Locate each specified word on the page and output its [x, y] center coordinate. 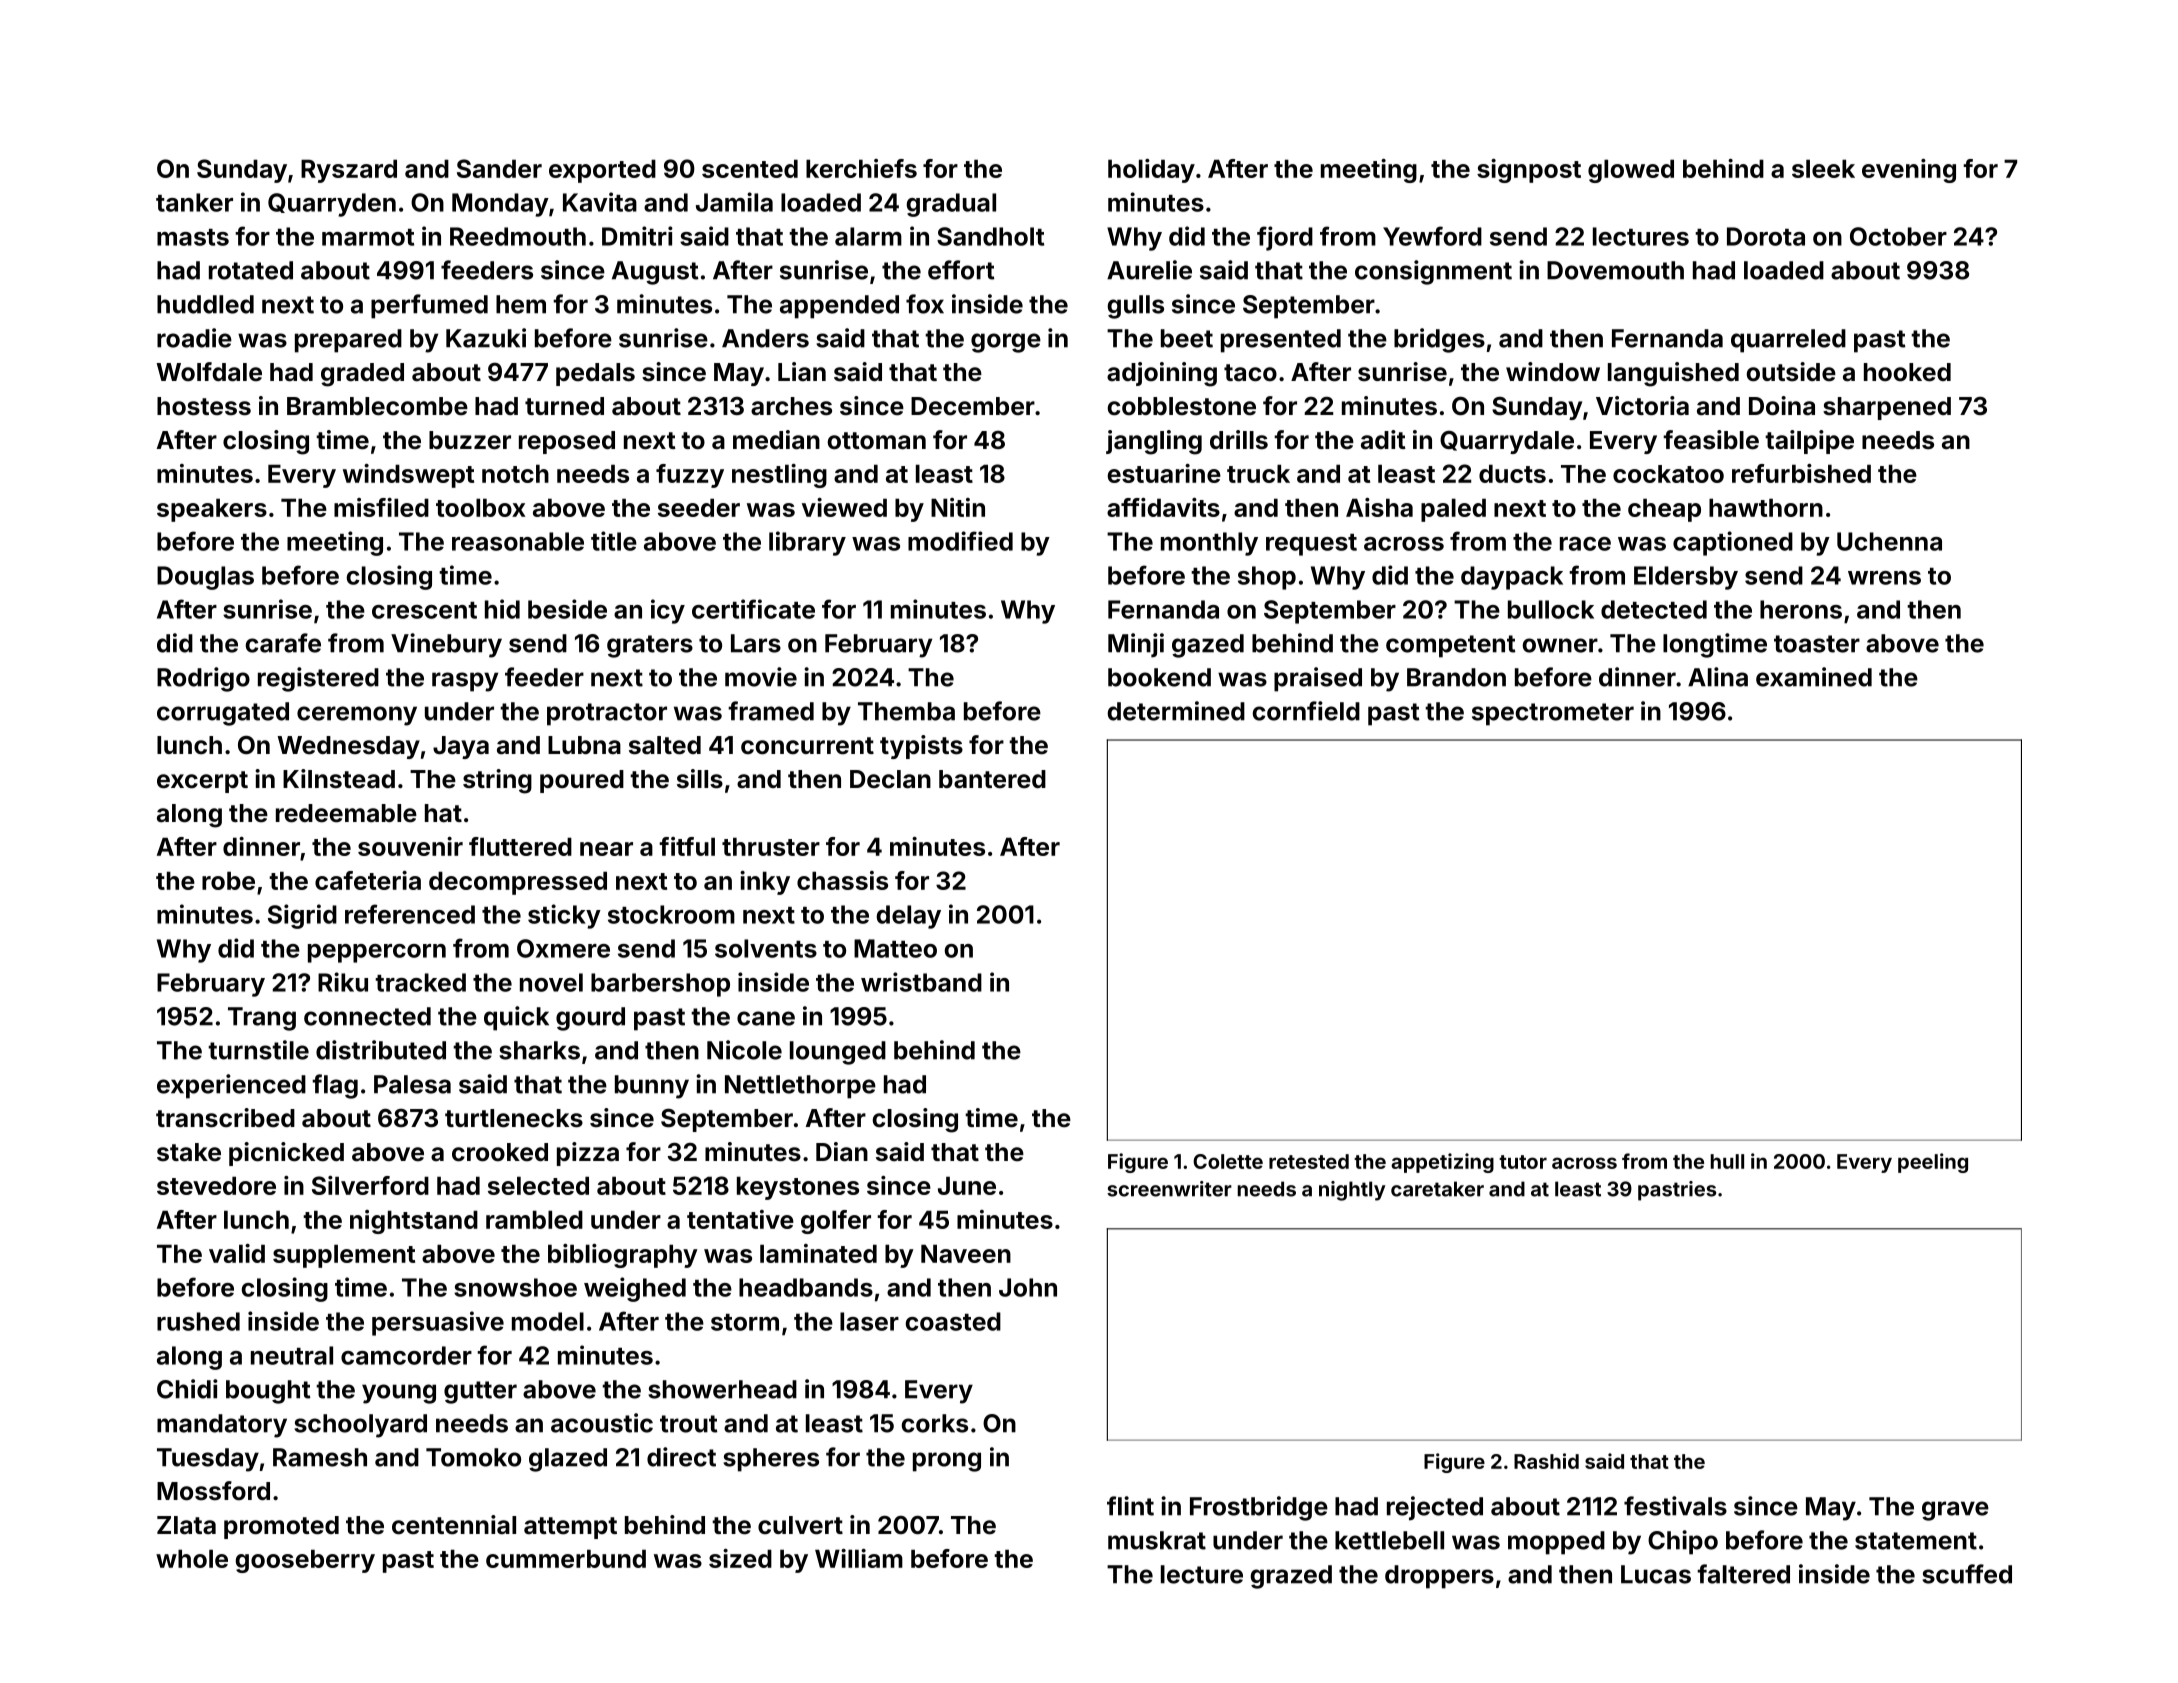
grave [1955, 1511]
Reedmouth [518, 236]
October [1898, 236]
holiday [1151, 171]
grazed [1291, 1577]
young [399, 1394]
